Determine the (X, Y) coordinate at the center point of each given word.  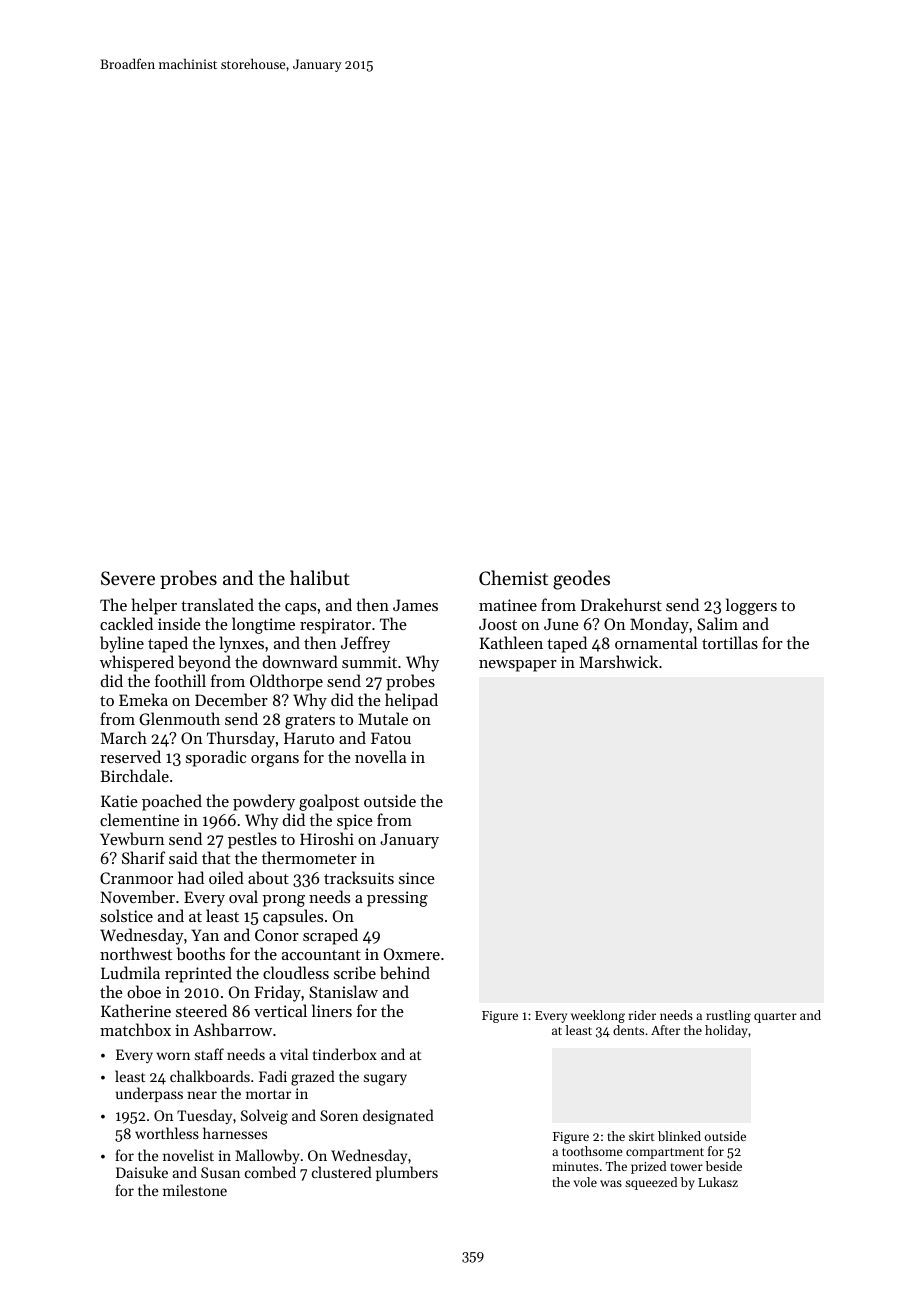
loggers (751, 606)
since (417, 878)
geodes (581, 580)
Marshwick (618, 661)
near (202, 1095)
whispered (137, 663)
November (137, 896)
